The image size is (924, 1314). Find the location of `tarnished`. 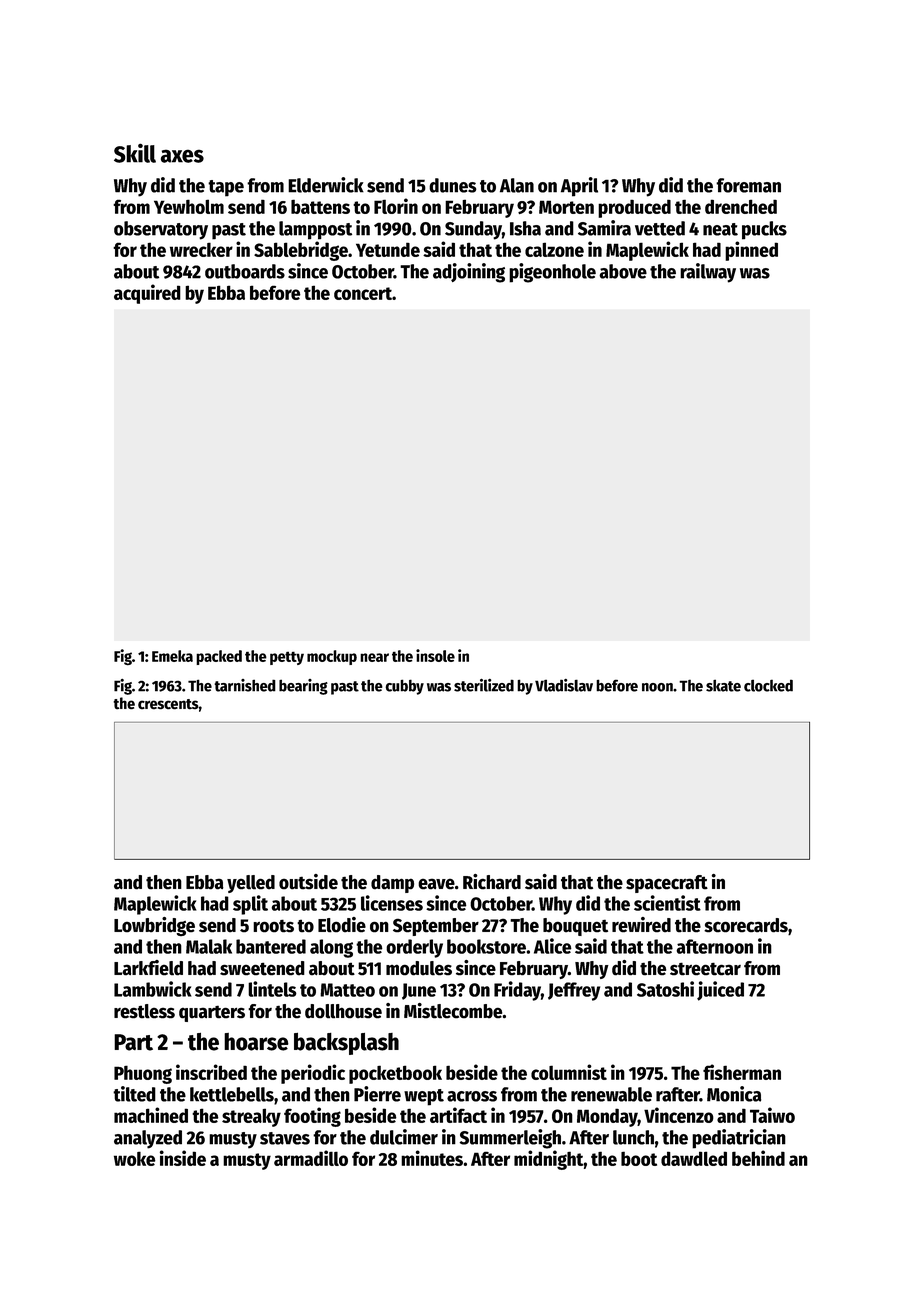

tarnished is located at coordinates (245, 685).
